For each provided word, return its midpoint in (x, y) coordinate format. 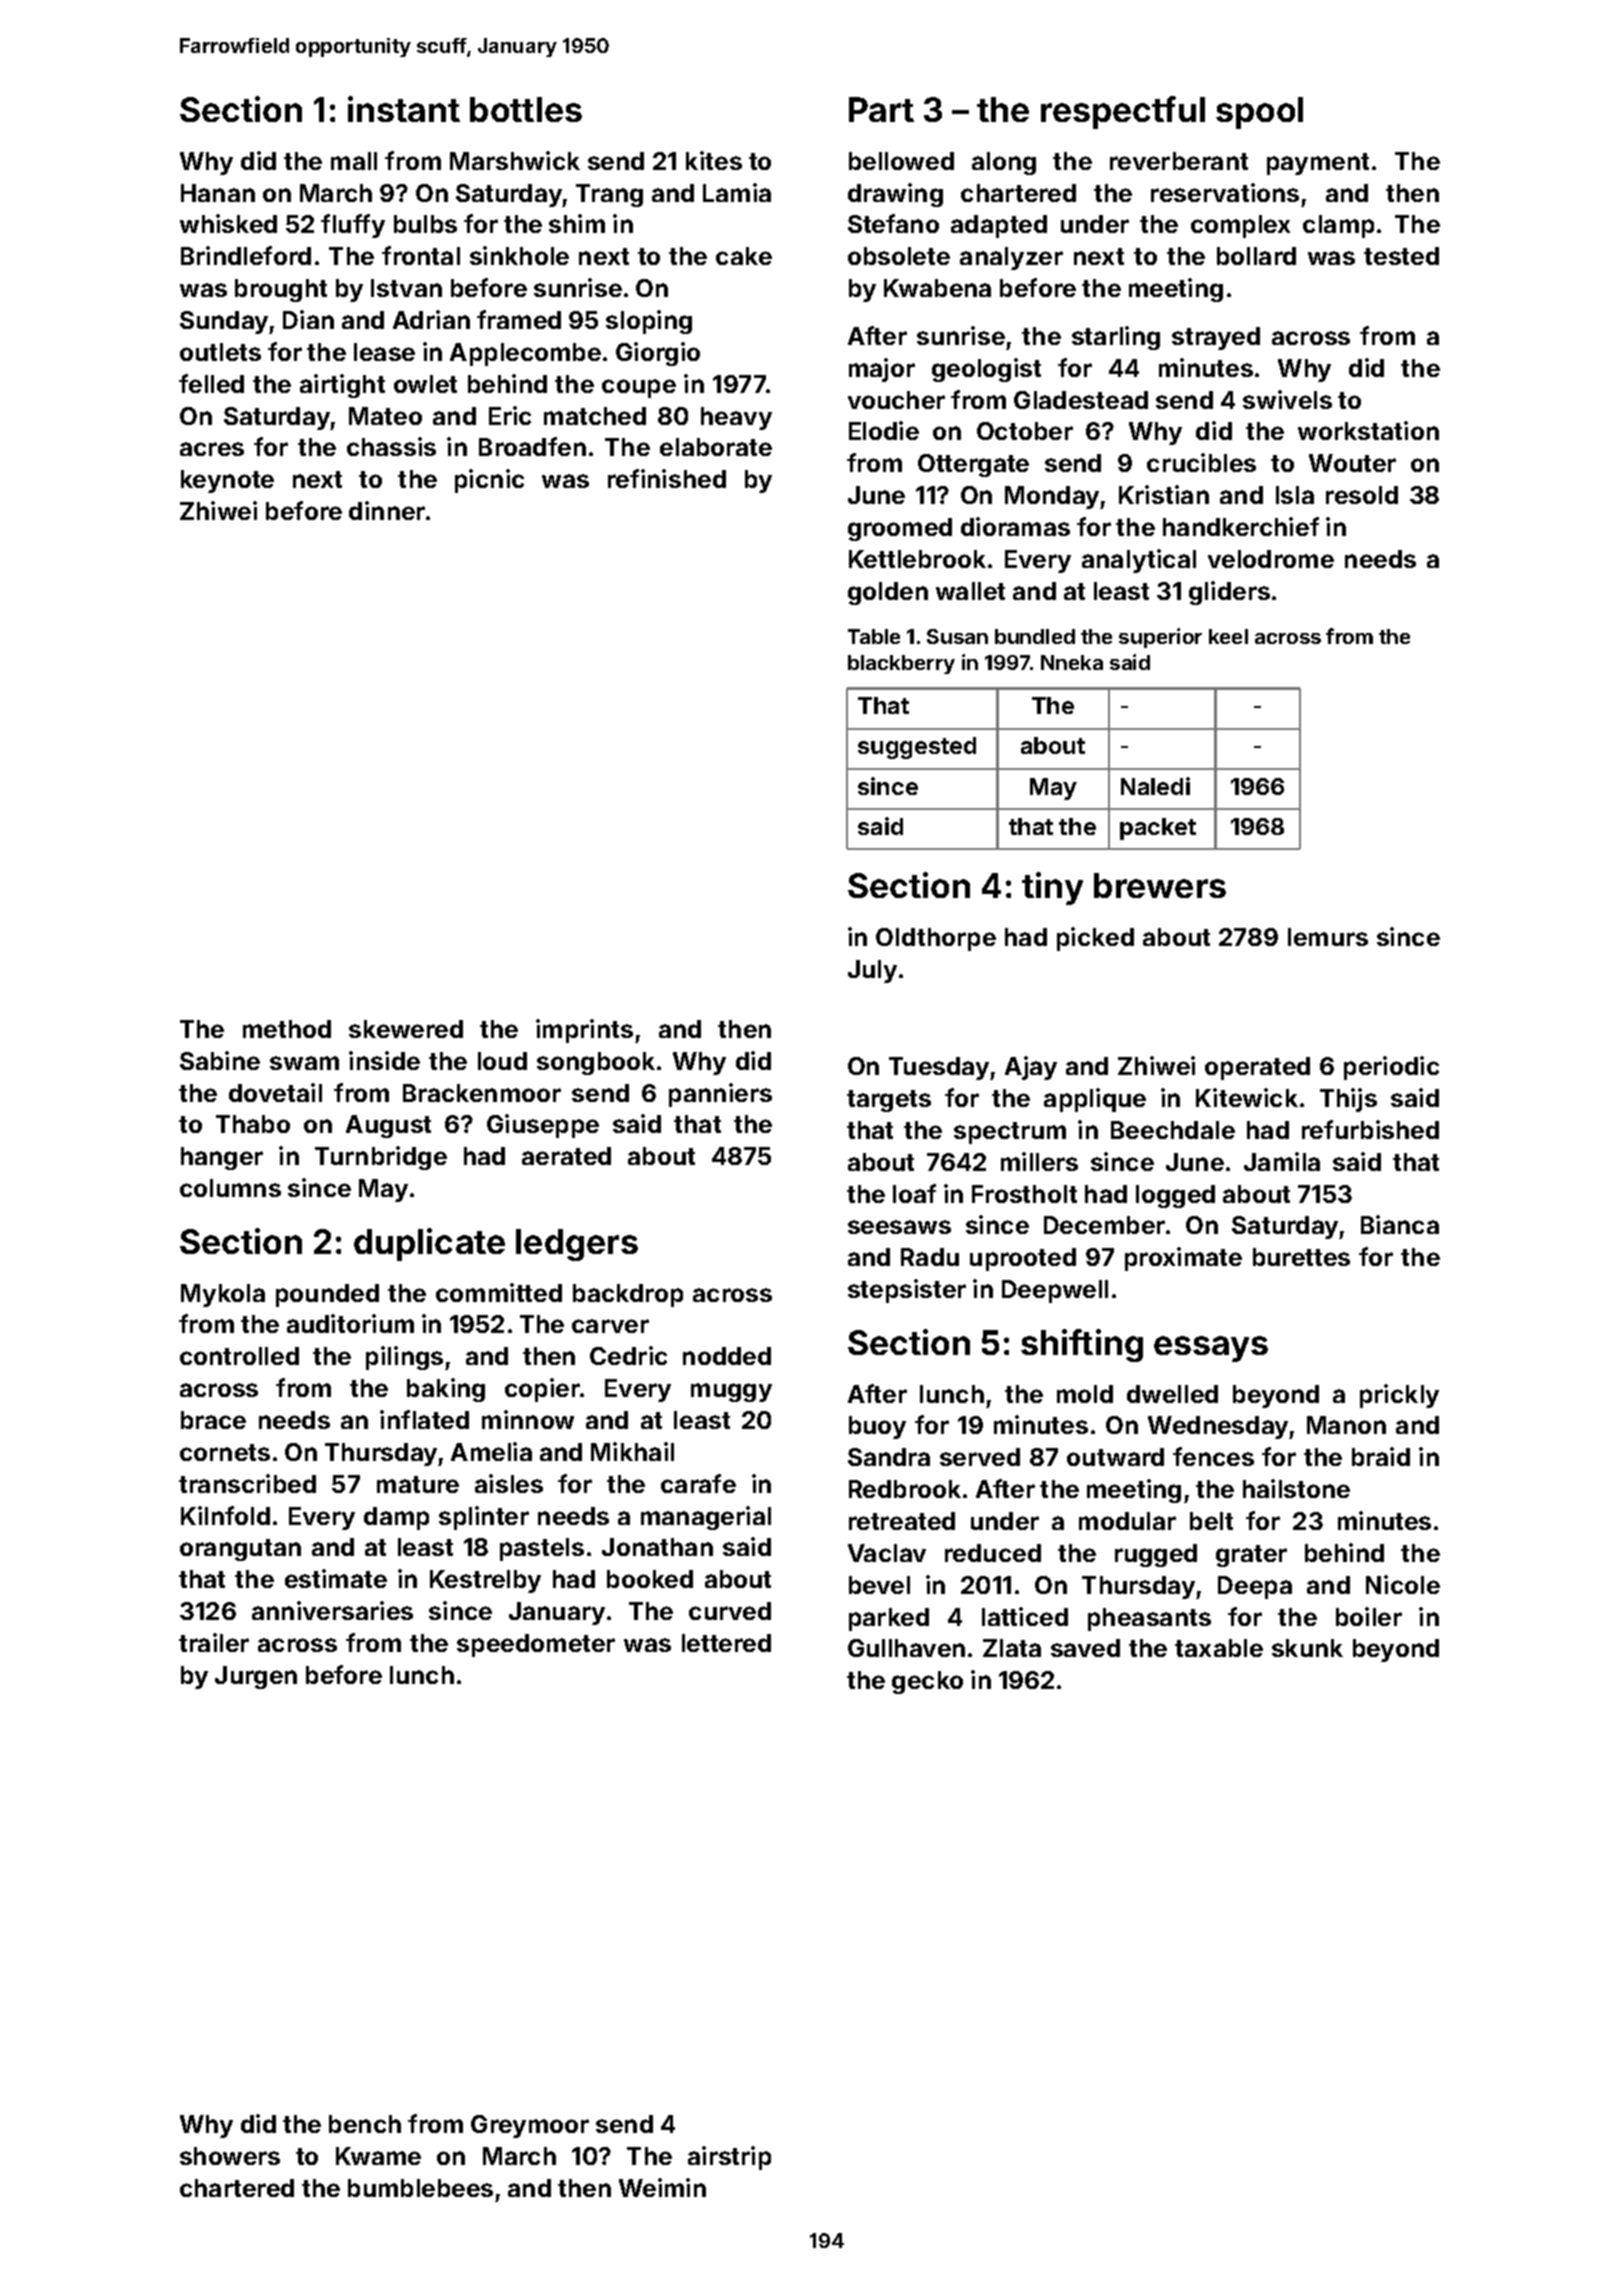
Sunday (225, 322)
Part (881, 109)
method (287, 1029)
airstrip (729, 2158)
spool (1259, 113)
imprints (584, 1031)
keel (1228, 636)
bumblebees (420, 2188)
